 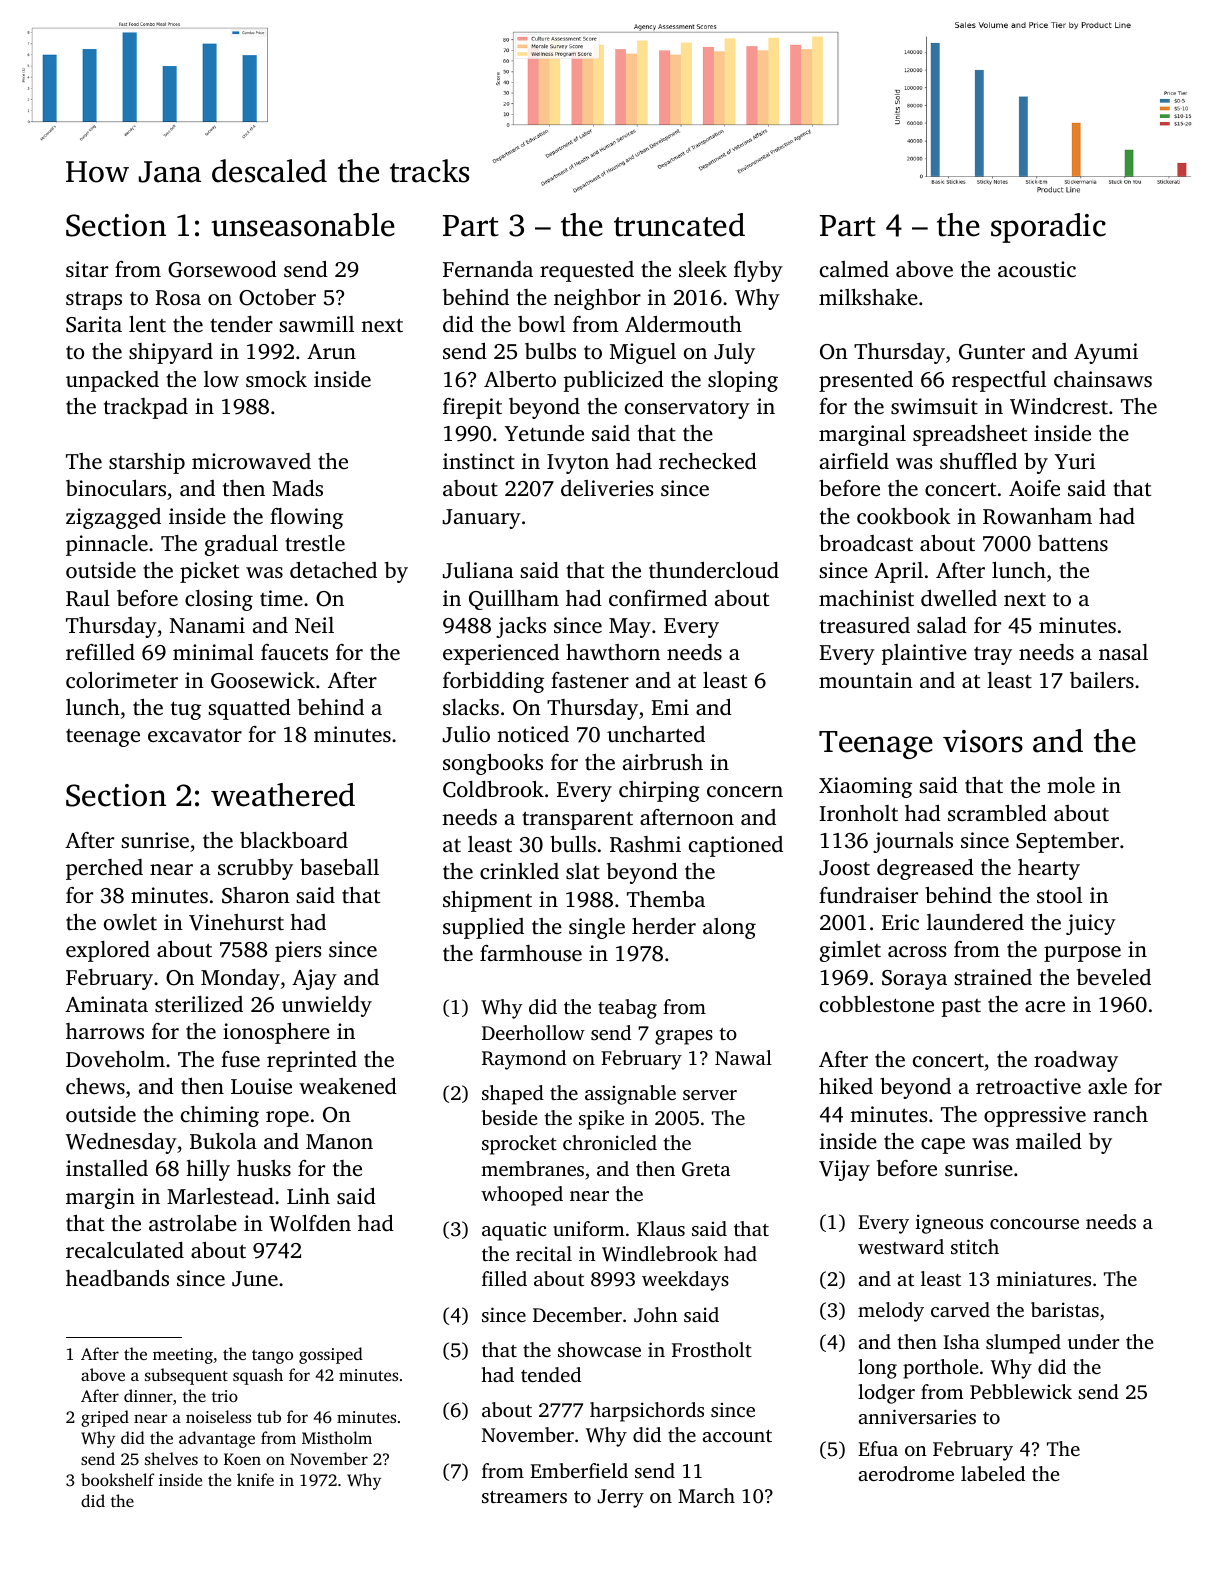 What do you see at coordinates (118, 1479) in the screenshot?
I see `bookshelf` at bounding box center [118, 1479].
